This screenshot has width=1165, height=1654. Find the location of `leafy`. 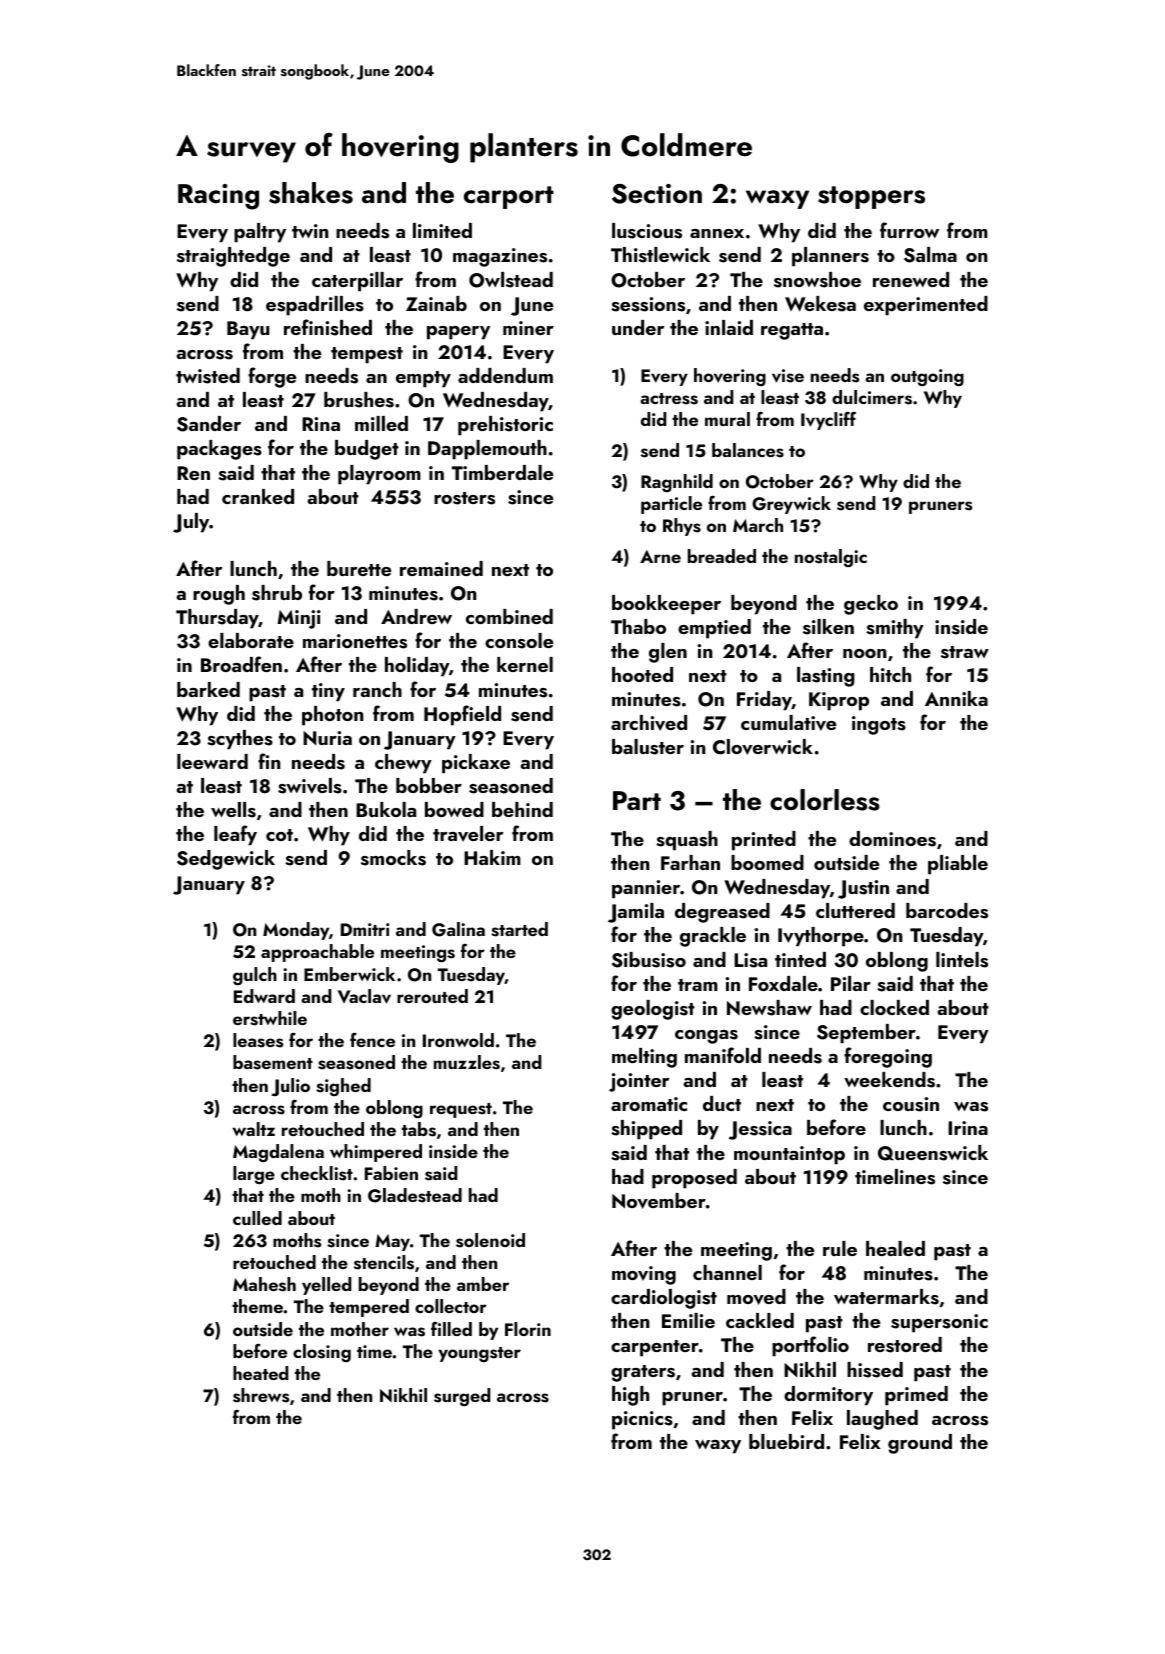

leafy is located at coordinates (235, 835).
